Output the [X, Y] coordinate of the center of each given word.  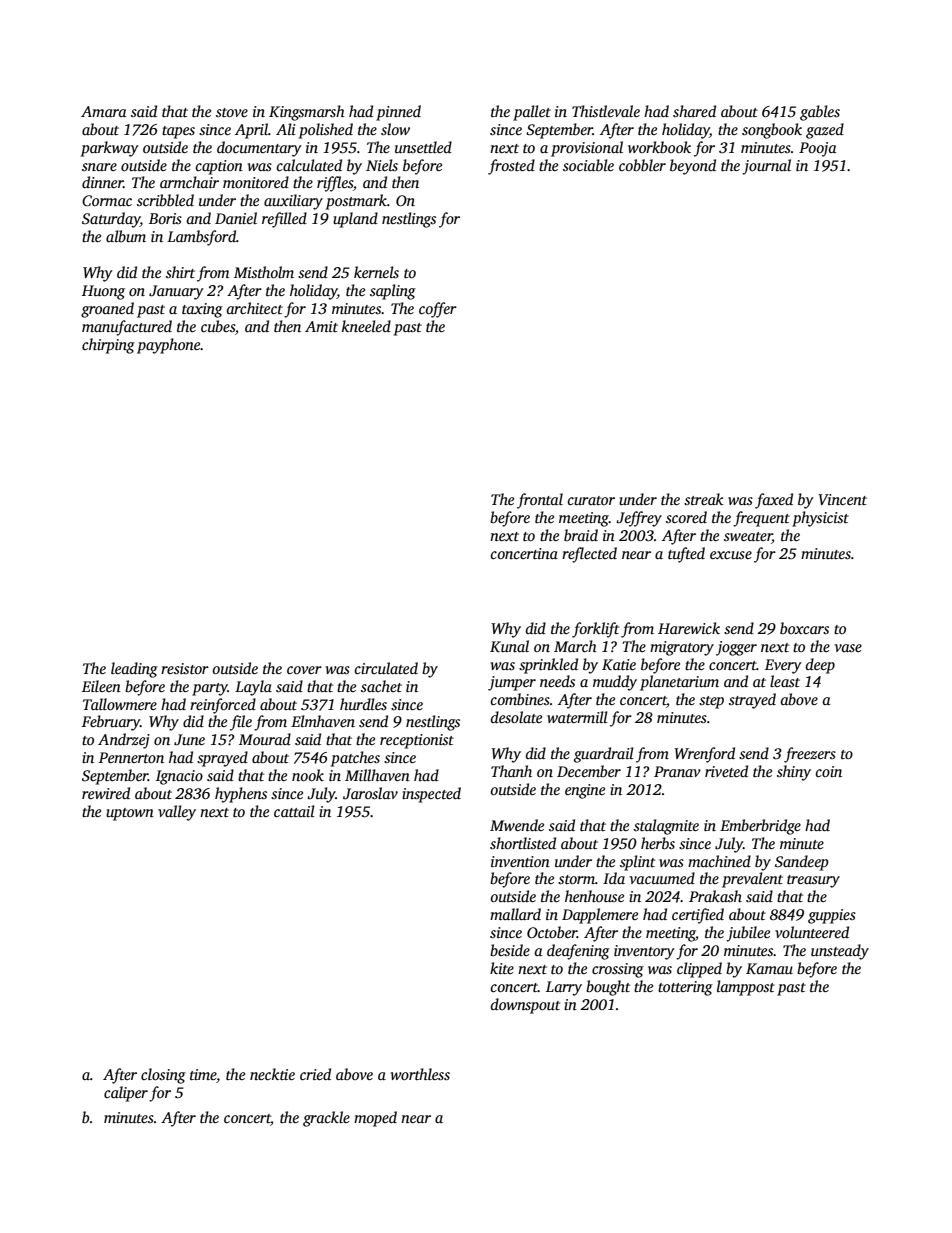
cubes [218, 326]
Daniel [236, 218]
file [241, 723]
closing [163, 1076]
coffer [438, 310]
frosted [511, 167]
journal [766, 167]
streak [704, 499]
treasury [813, 881]
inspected [431, 795]
